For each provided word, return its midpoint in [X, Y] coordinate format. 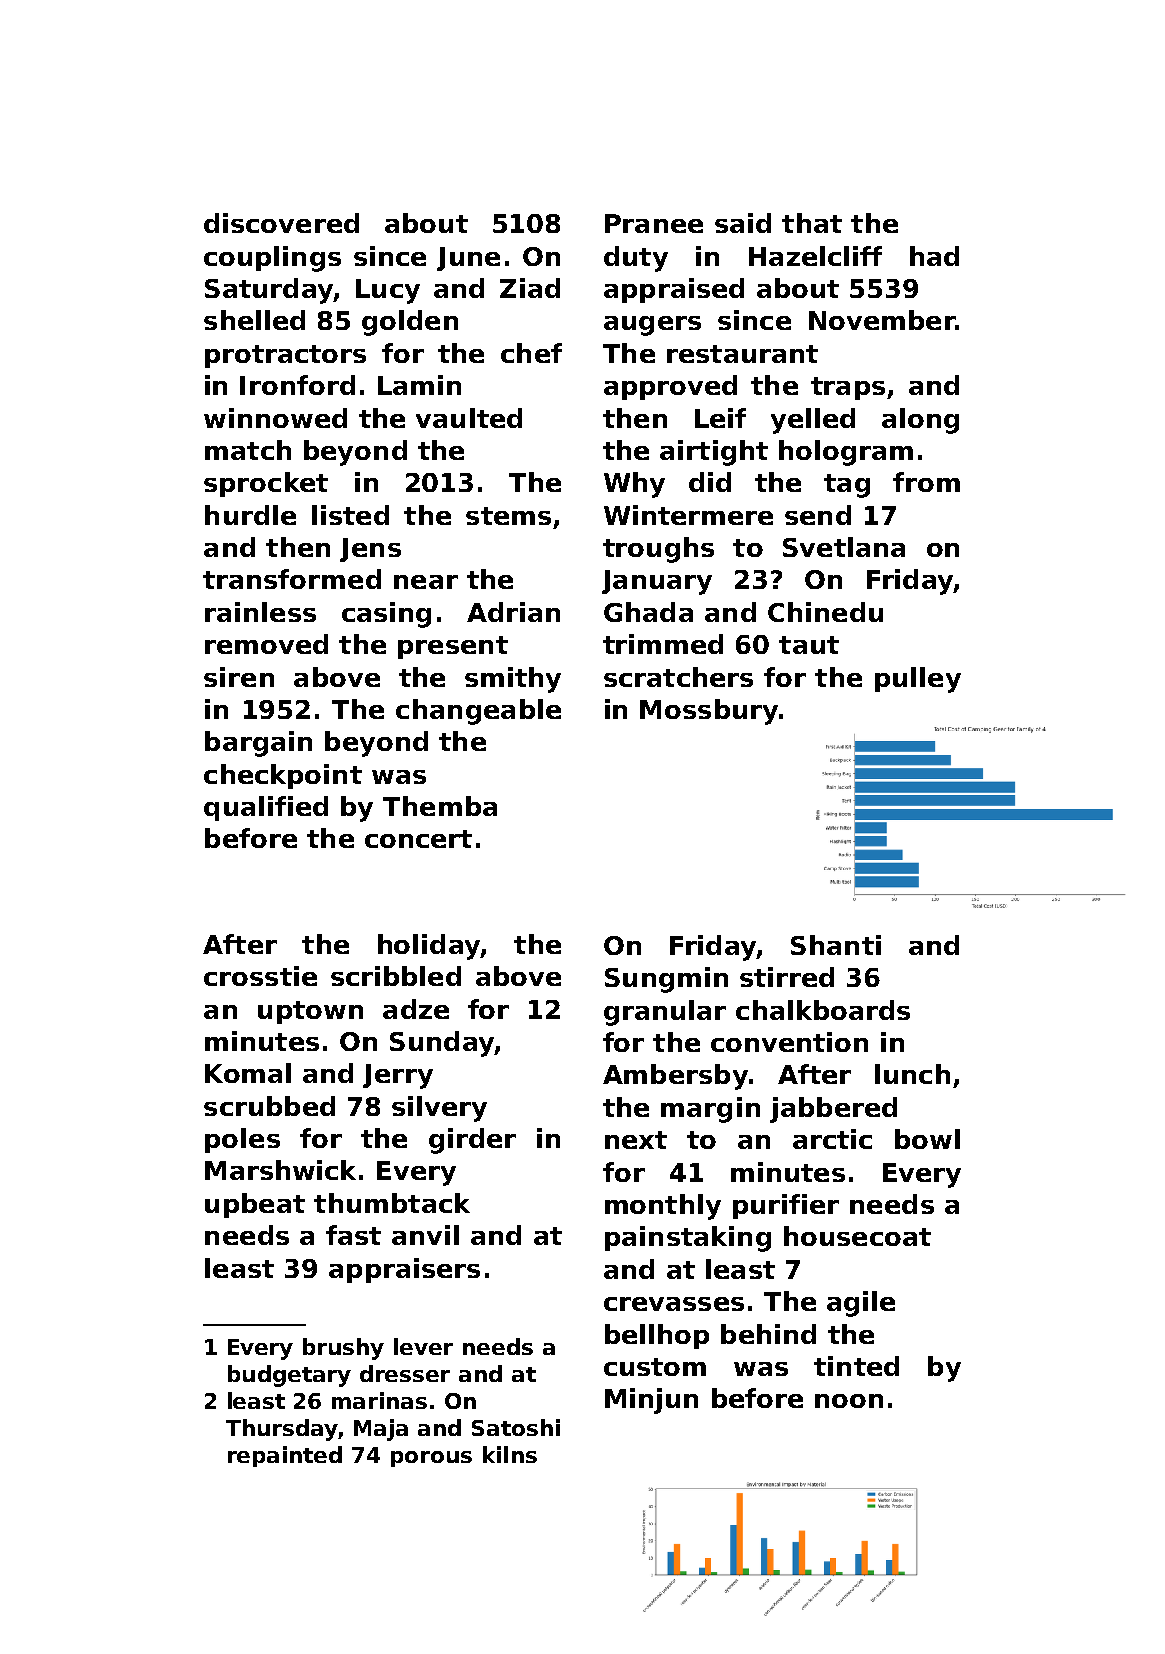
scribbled [396, 976]
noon [849, 1401]
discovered [281, 223]
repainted [285, 1456]
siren [239, 677]
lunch [912, 1074]
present [453, 647]
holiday [429, 947]
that [812, 223]
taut [809, 645]
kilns [510, 1454]
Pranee [654, 223]
